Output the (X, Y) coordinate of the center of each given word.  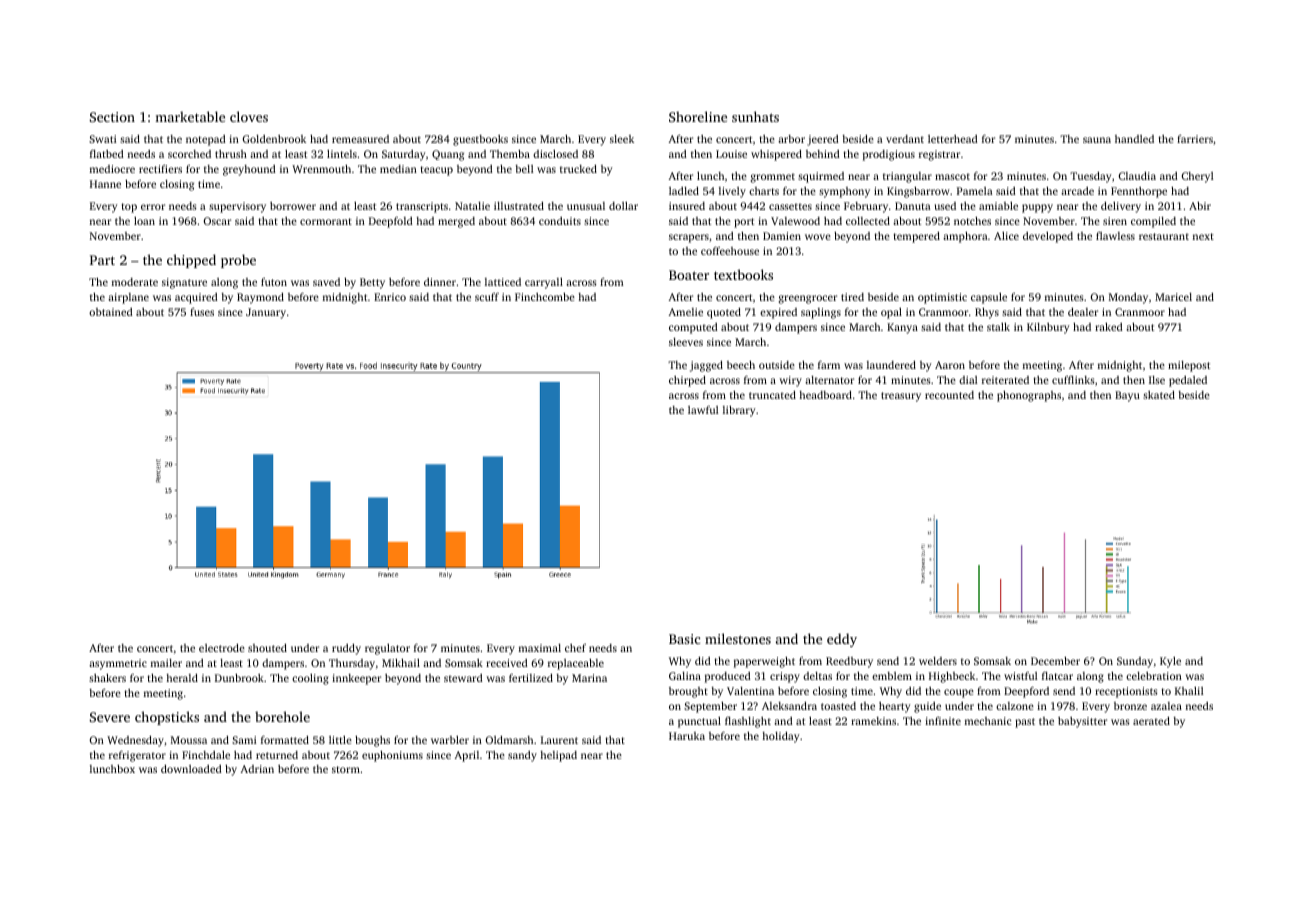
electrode (222, 648)
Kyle (1170, 662)
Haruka (687, 736)
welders (938, 661)
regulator (387, 649)
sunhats (755, 116)
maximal (540, 648)
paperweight (764, 662)
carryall (544, 283)
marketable (190, 116)
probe (238, 261)
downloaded (191, 769)
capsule (989, 298)
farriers (1195, 139)
